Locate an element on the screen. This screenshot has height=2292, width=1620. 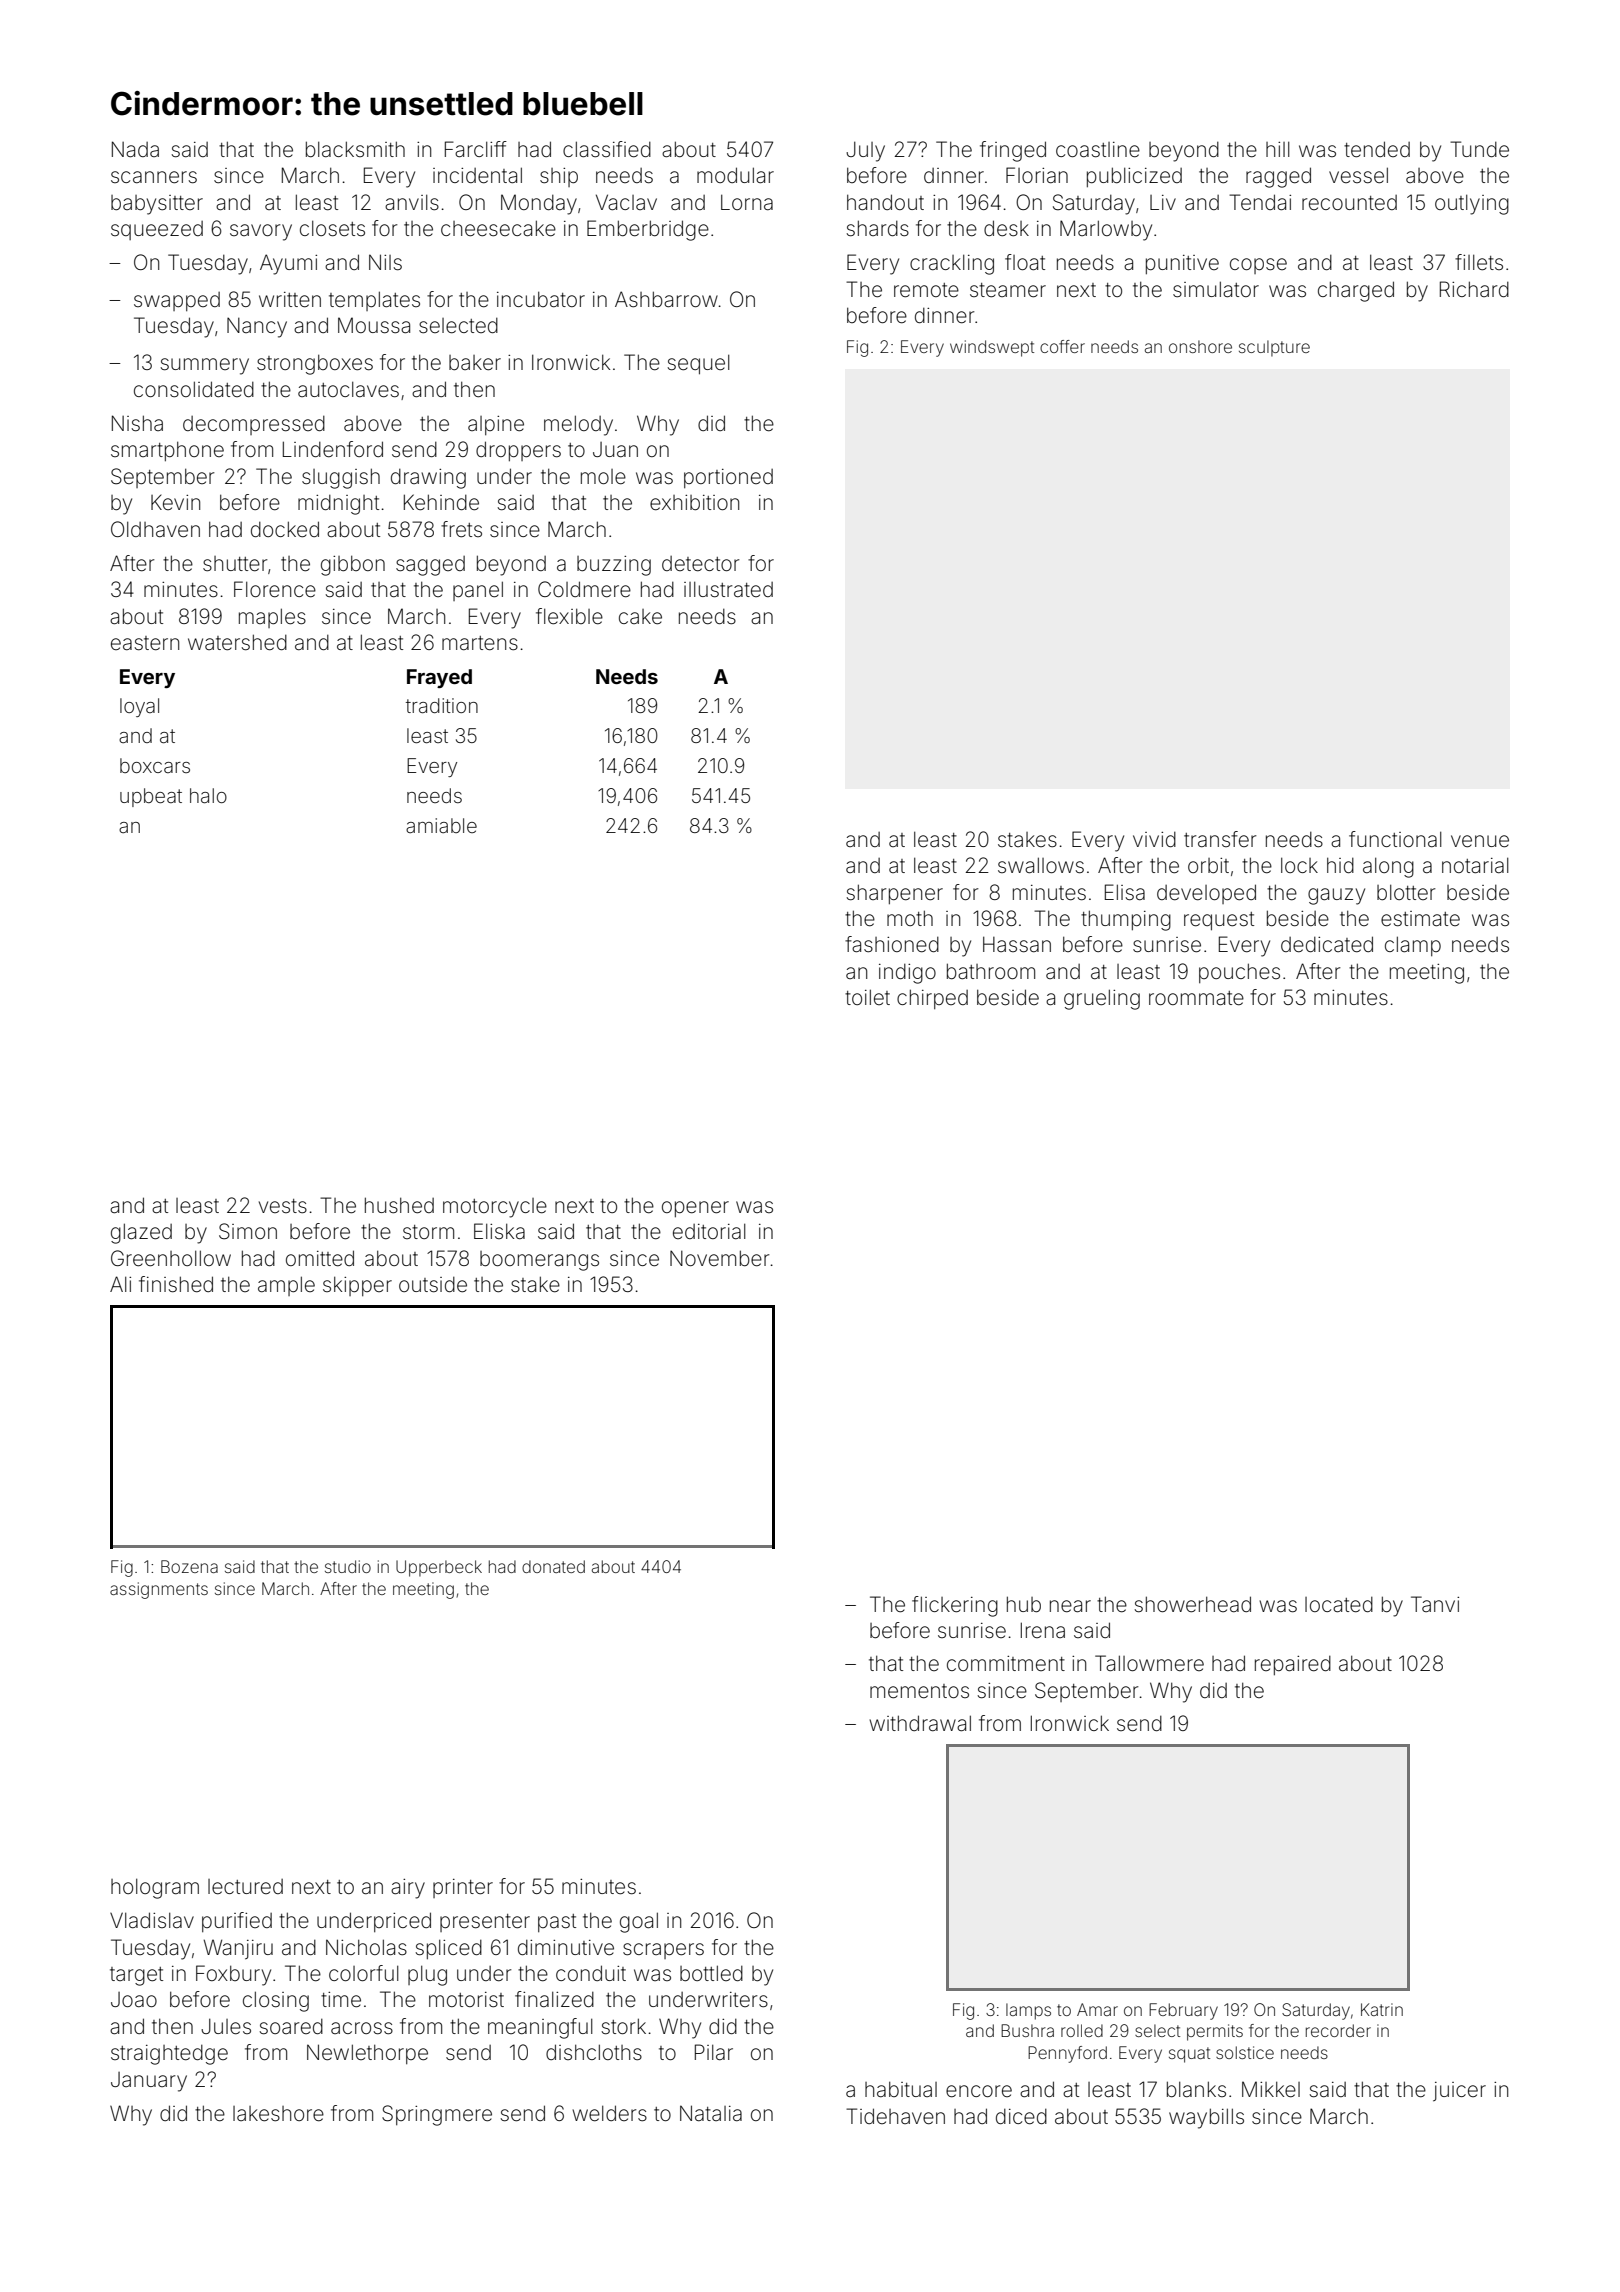
hushed is located at coordinates (399, 1205).
